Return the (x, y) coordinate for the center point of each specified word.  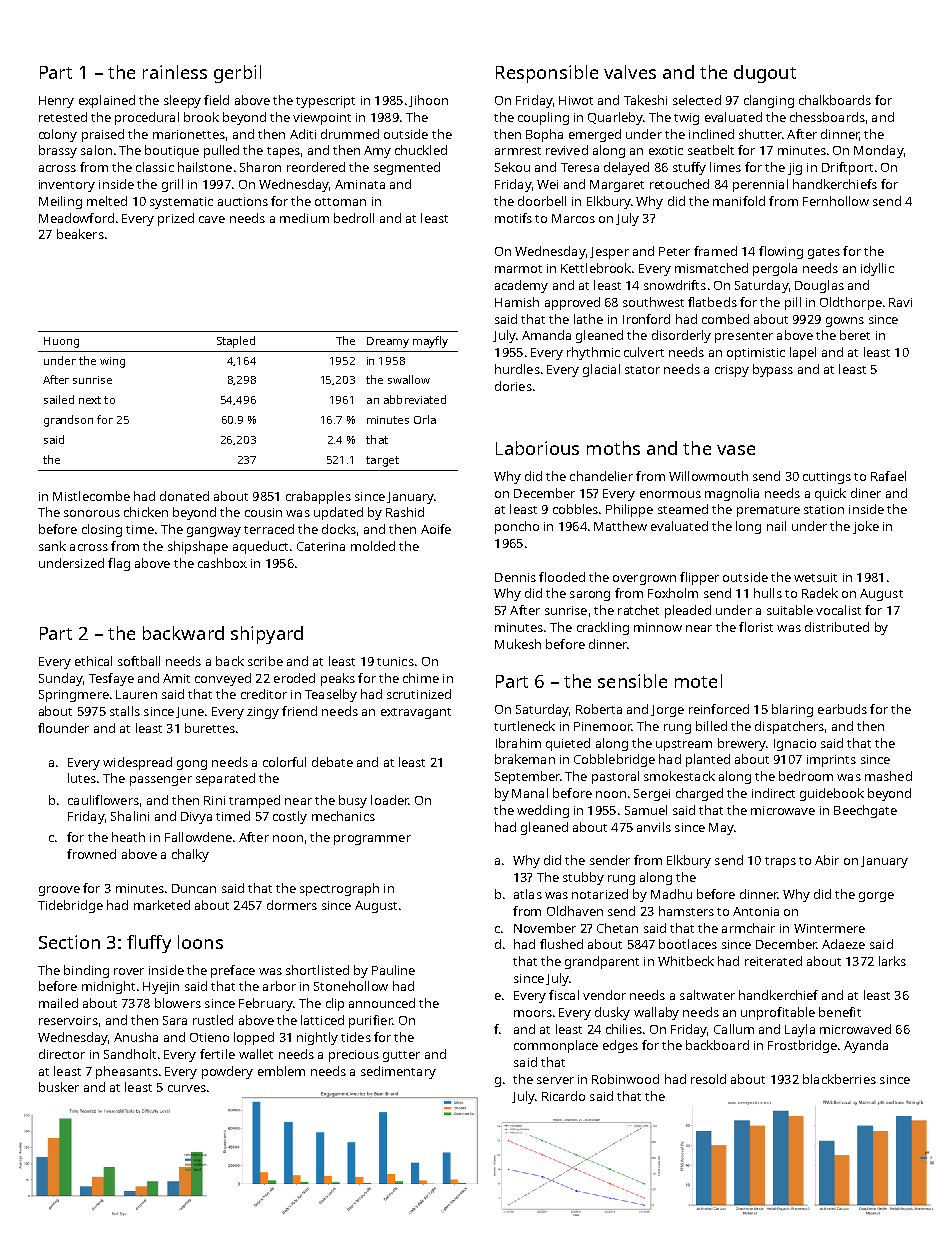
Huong (61, 342)
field (216, 100)
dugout (765, 74)
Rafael (888, 476)
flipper (699, 578)
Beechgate (865, 811)
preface (233, 971)
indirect (773, 793)
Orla (425, 419)
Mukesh (518, 644)
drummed (350, 134)
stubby (583, 878)
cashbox (222, 563)
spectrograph (339, 889)
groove (59, 891)
